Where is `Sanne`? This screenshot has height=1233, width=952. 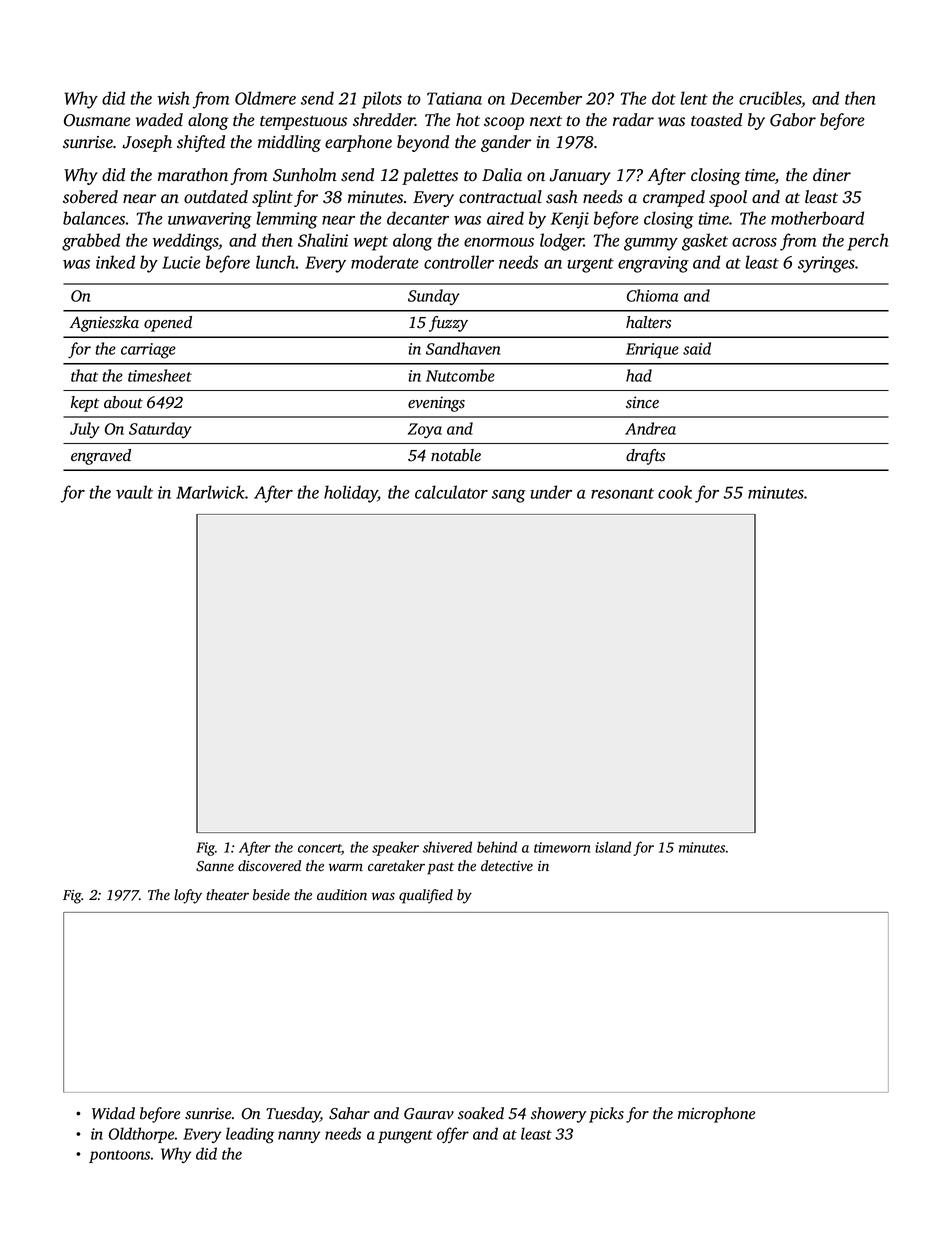 Sanne is located at coordinates (215, 866).
